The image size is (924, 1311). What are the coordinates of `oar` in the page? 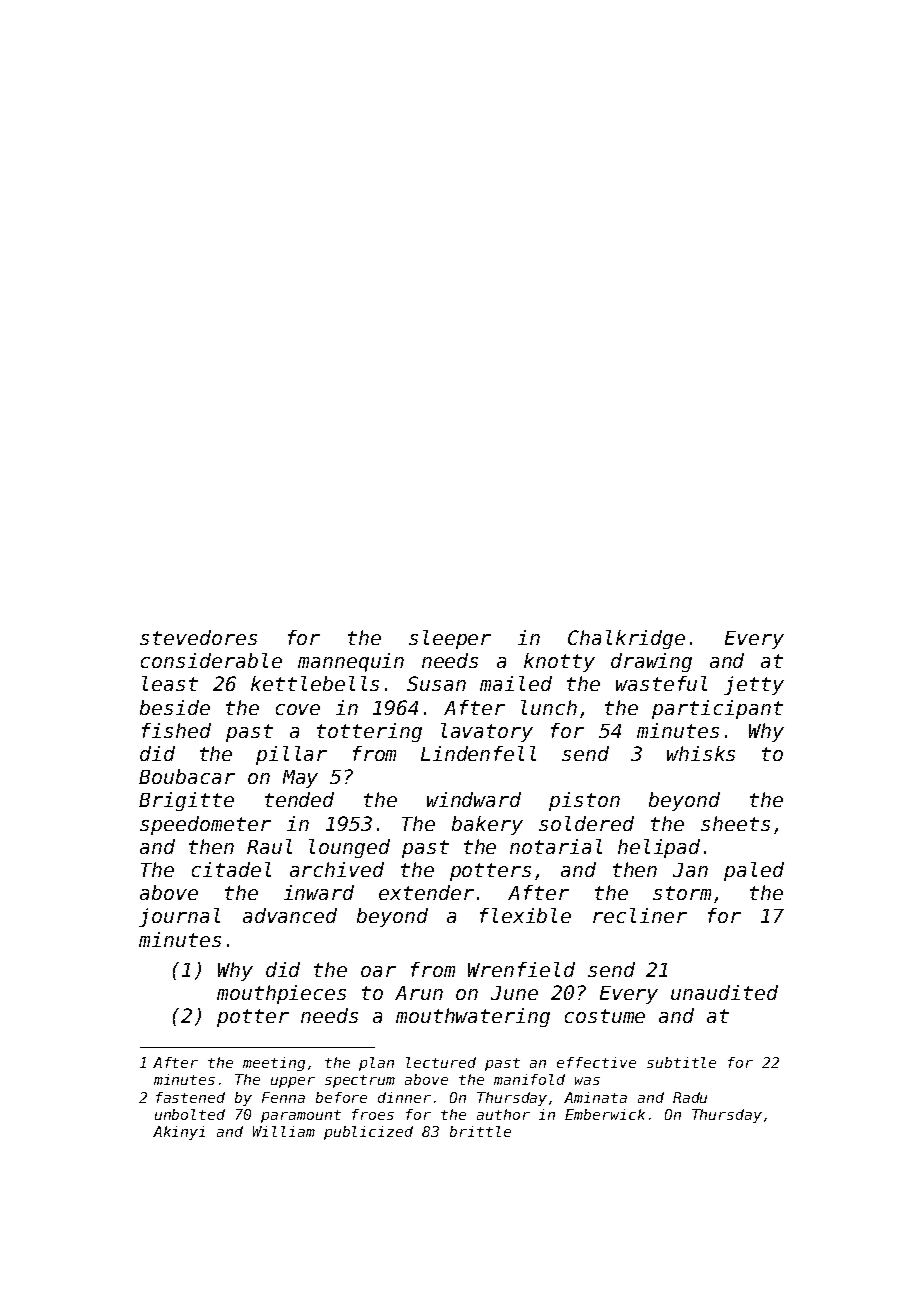 It's located at (378, 971).
